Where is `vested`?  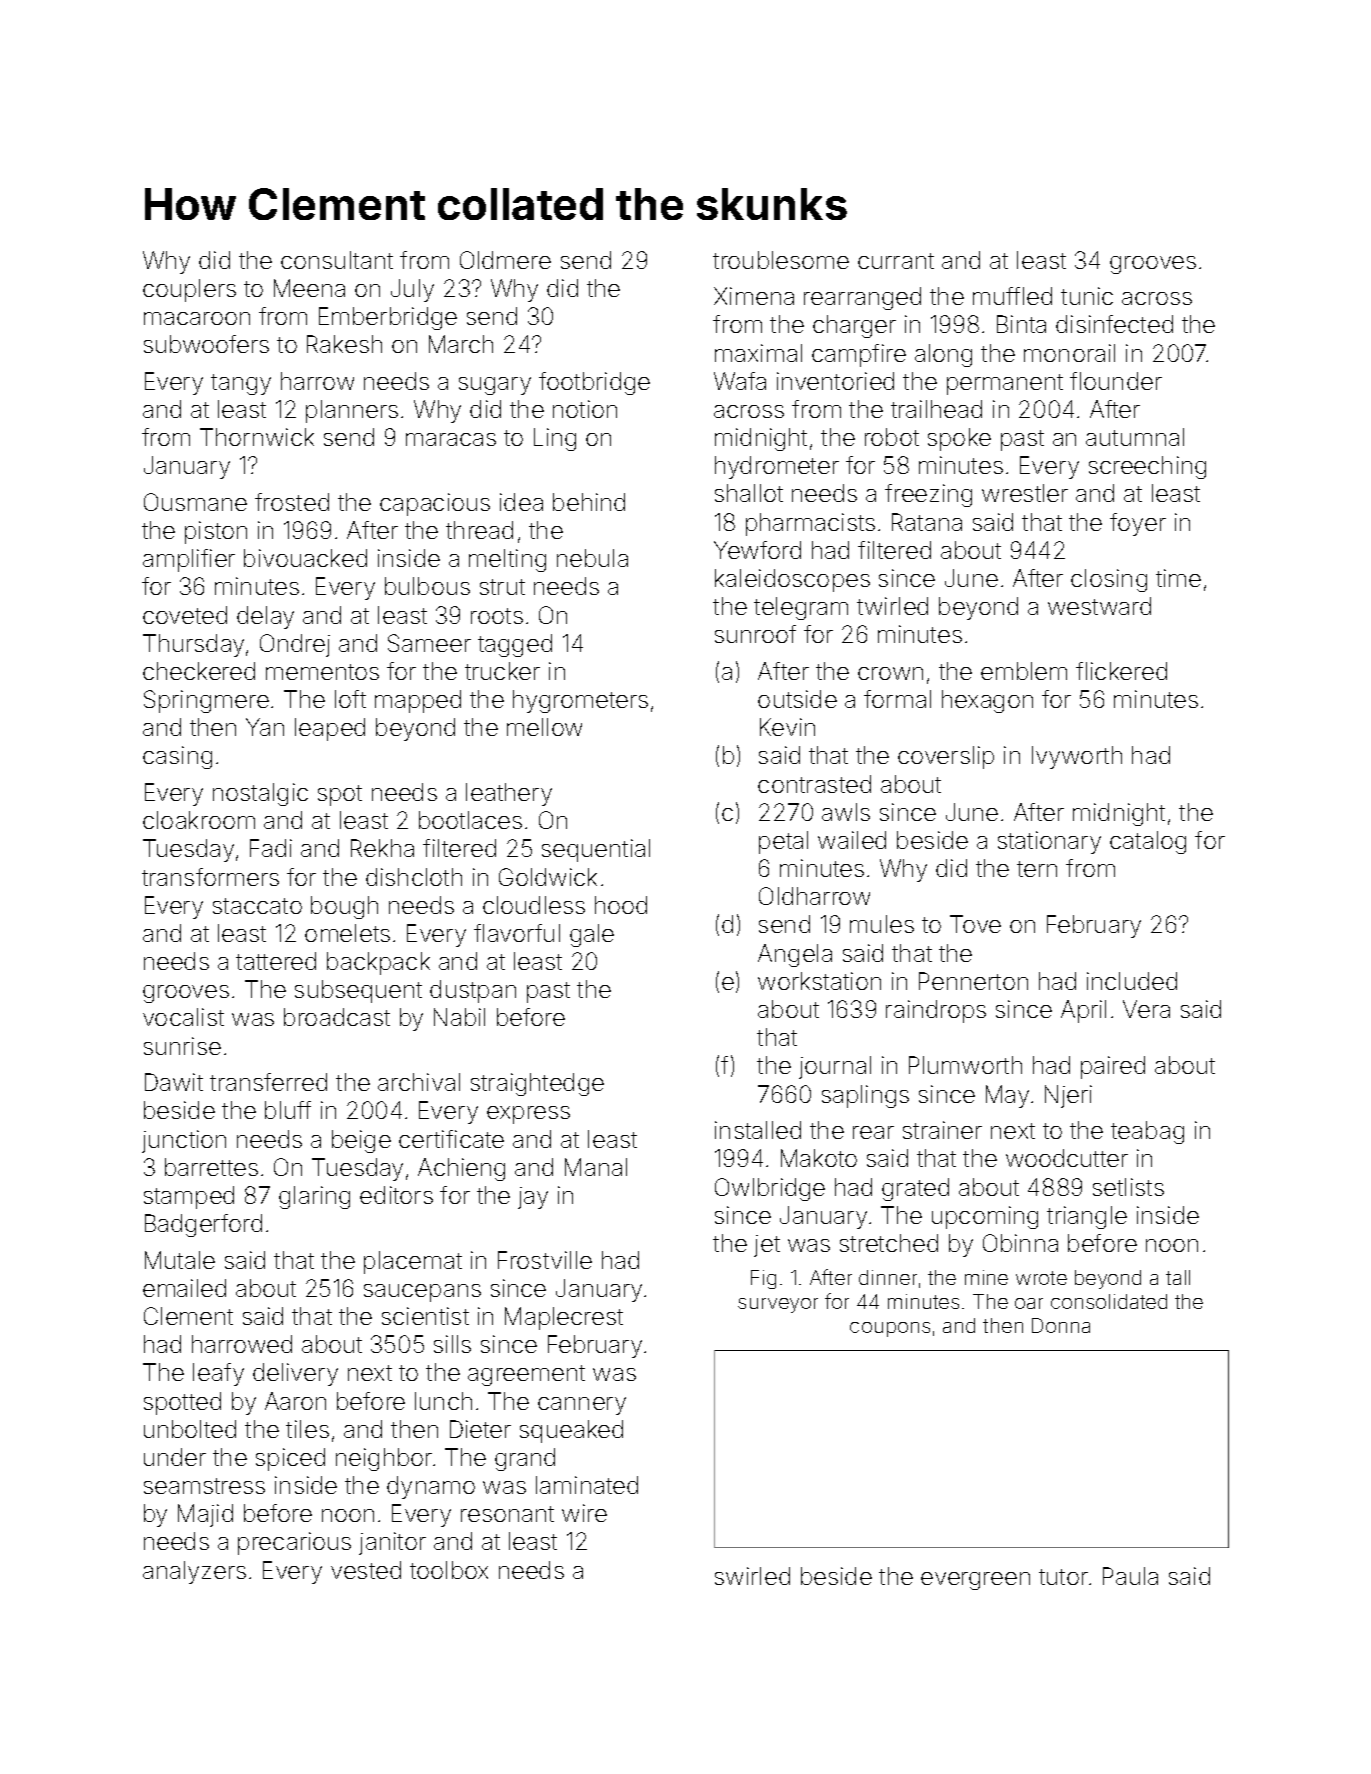
vested is located at coordinates (366, 1570).
